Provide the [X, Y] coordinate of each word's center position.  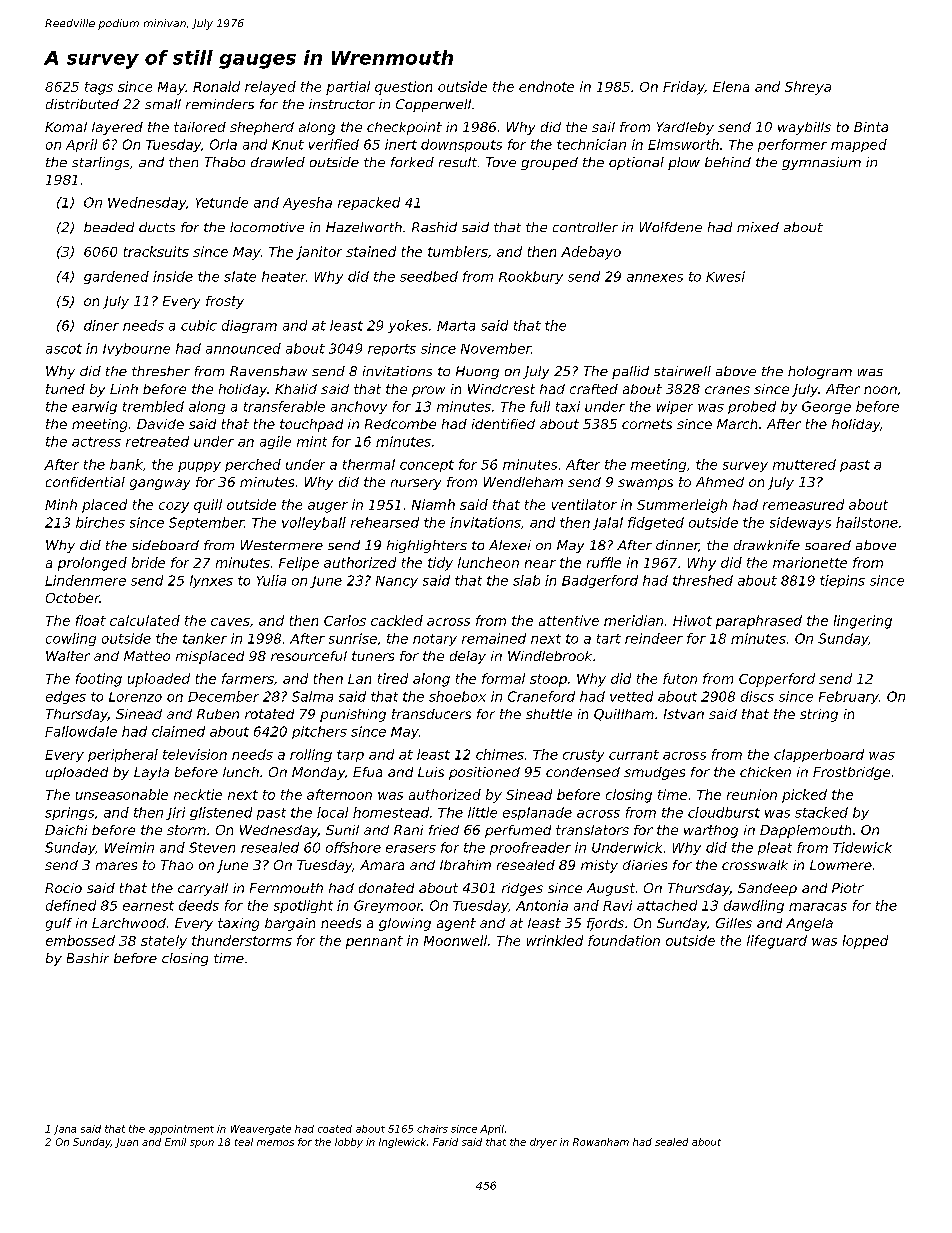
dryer [543, 1143]
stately [164, 942]
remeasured [803, 504]
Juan [126, 1143]
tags [99, 88]
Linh [124, 389]
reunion [752, 794]
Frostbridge [851, 773]
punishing [353, 715]
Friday [684, 88]
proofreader [530, 848]
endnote [546, 86]
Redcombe [400, 424]
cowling [71, 639]
